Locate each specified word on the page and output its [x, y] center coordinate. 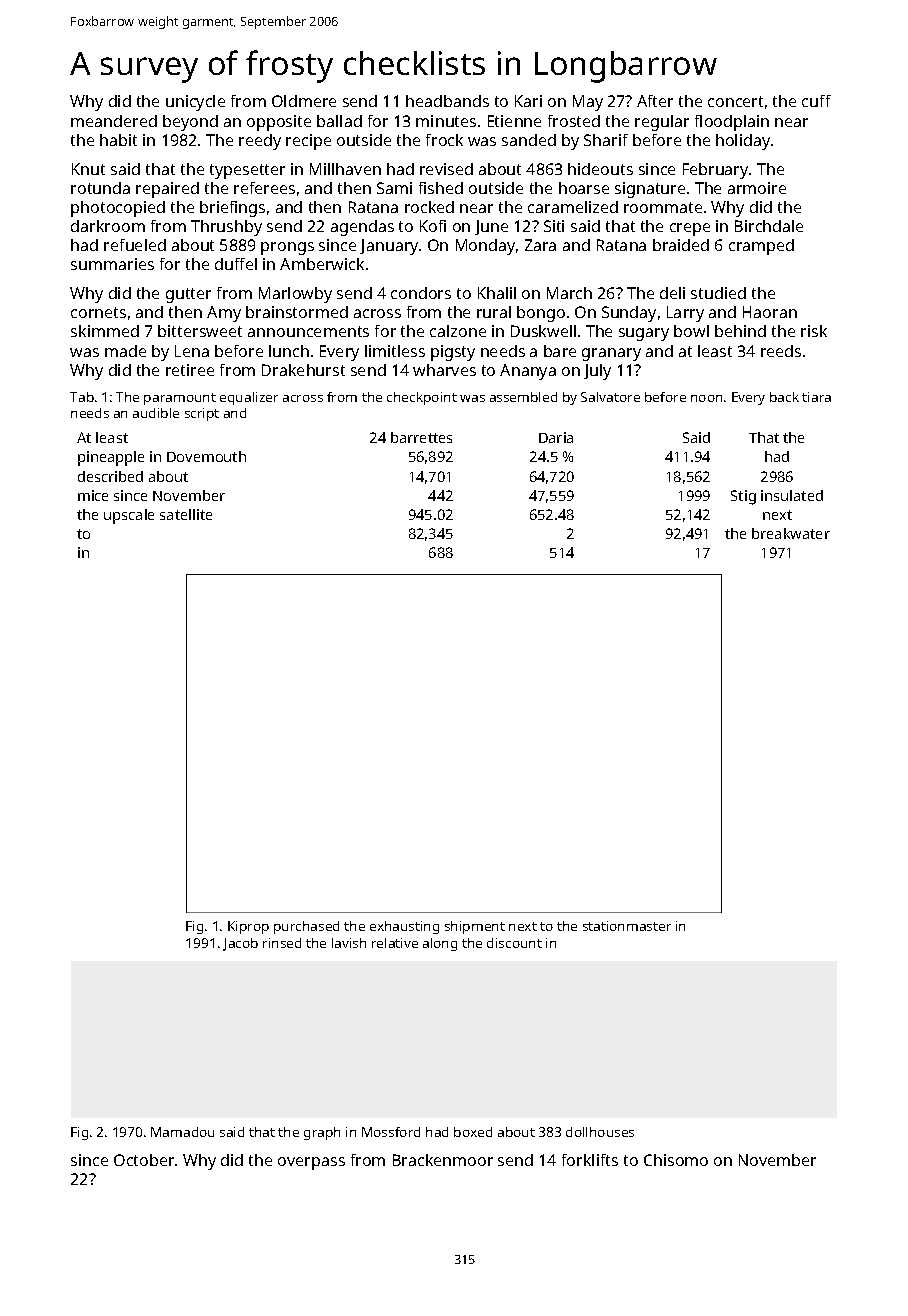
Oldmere [304, 101]
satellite [186, 514]
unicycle [195, 103]
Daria [556, 437]
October [144, 1160]
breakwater [791, 533]
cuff [816, 101]
